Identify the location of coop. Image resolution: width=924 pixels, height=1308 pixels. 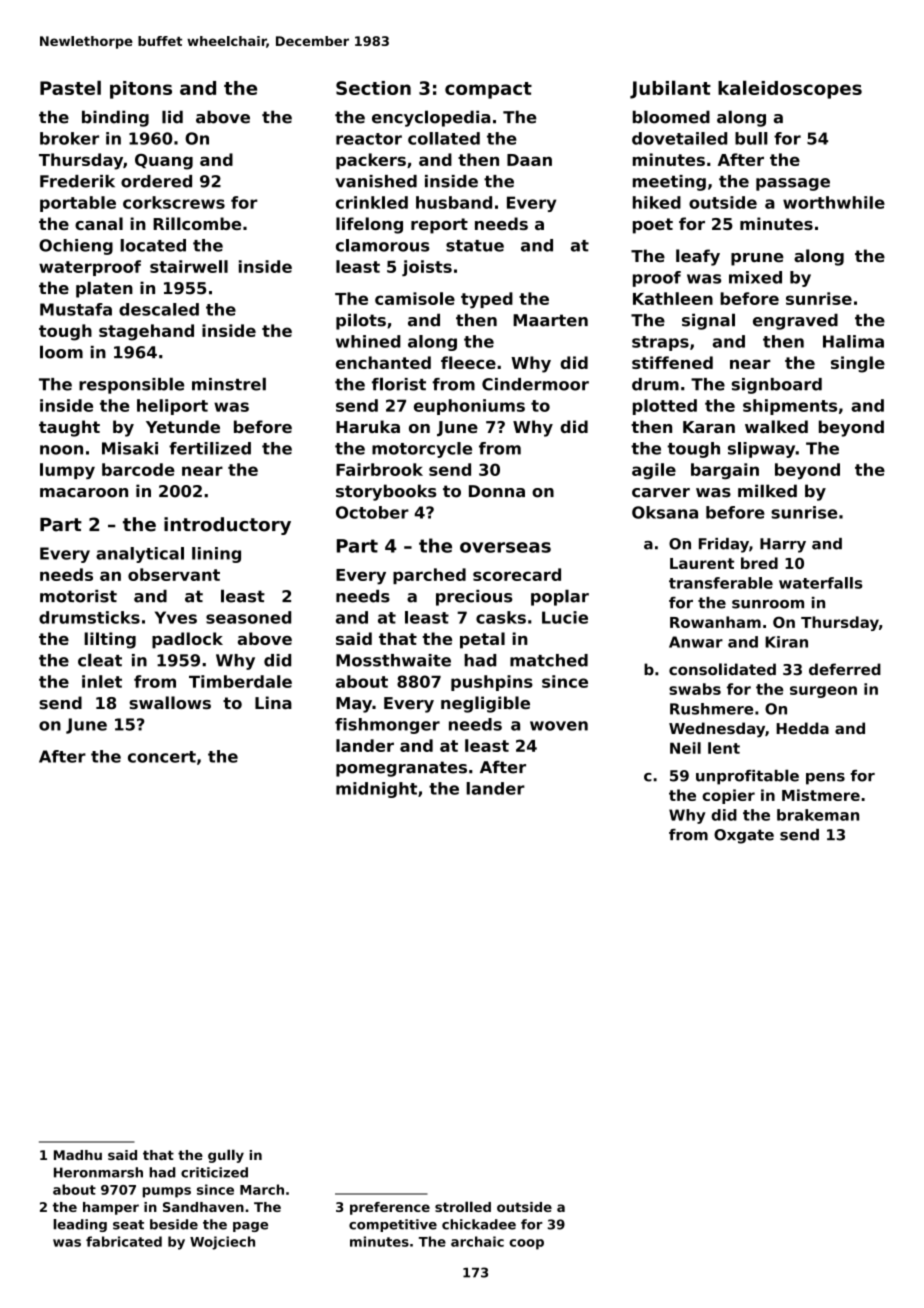
(526, 1244).
